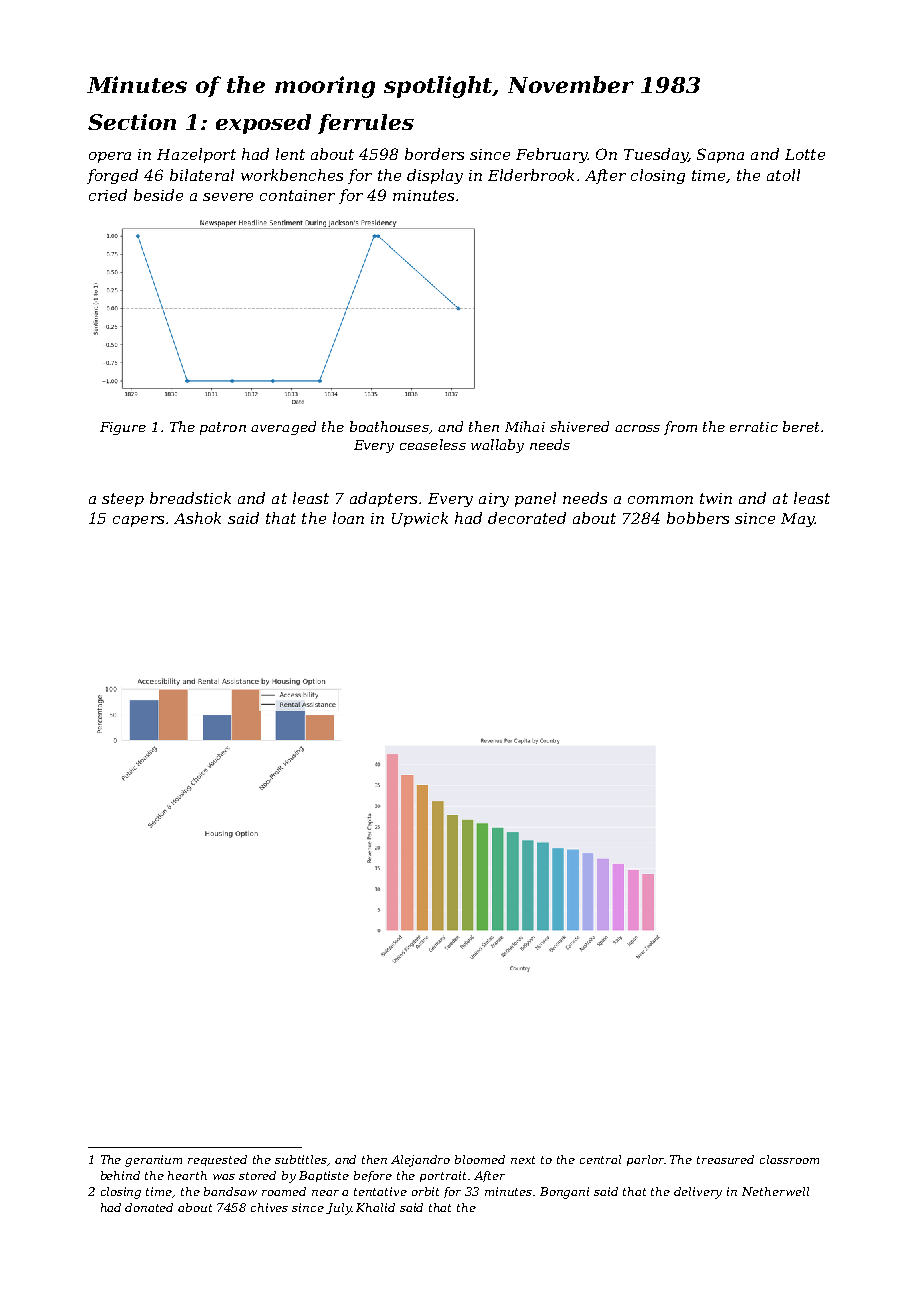 The image size is (924, 1308). What do you see at coordinates (217, 1160) in the screenshot?
I see `requested` at bounding box center [217, 1160].
